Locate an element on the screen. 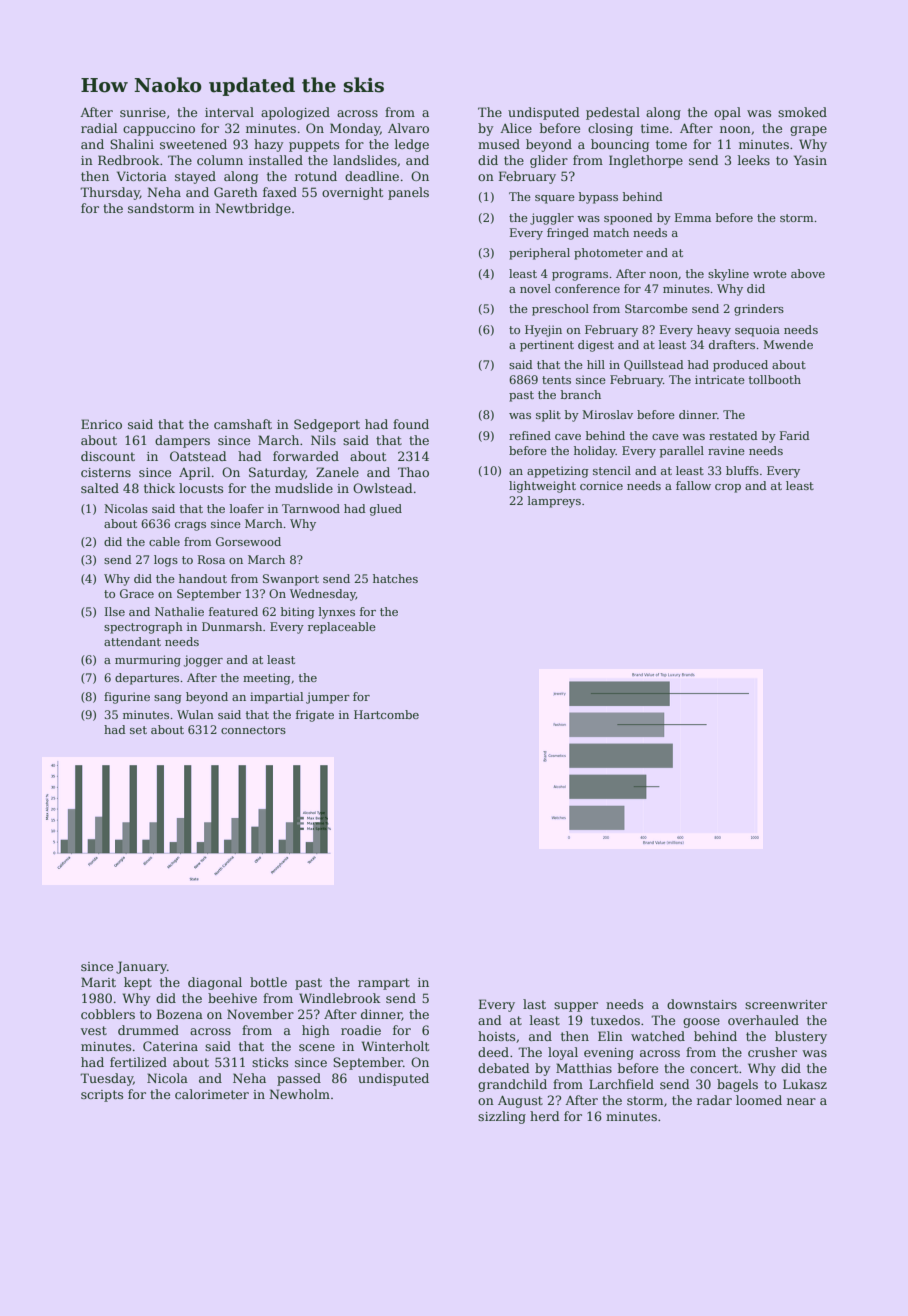  hatches is located at coordinates (395, 578).
